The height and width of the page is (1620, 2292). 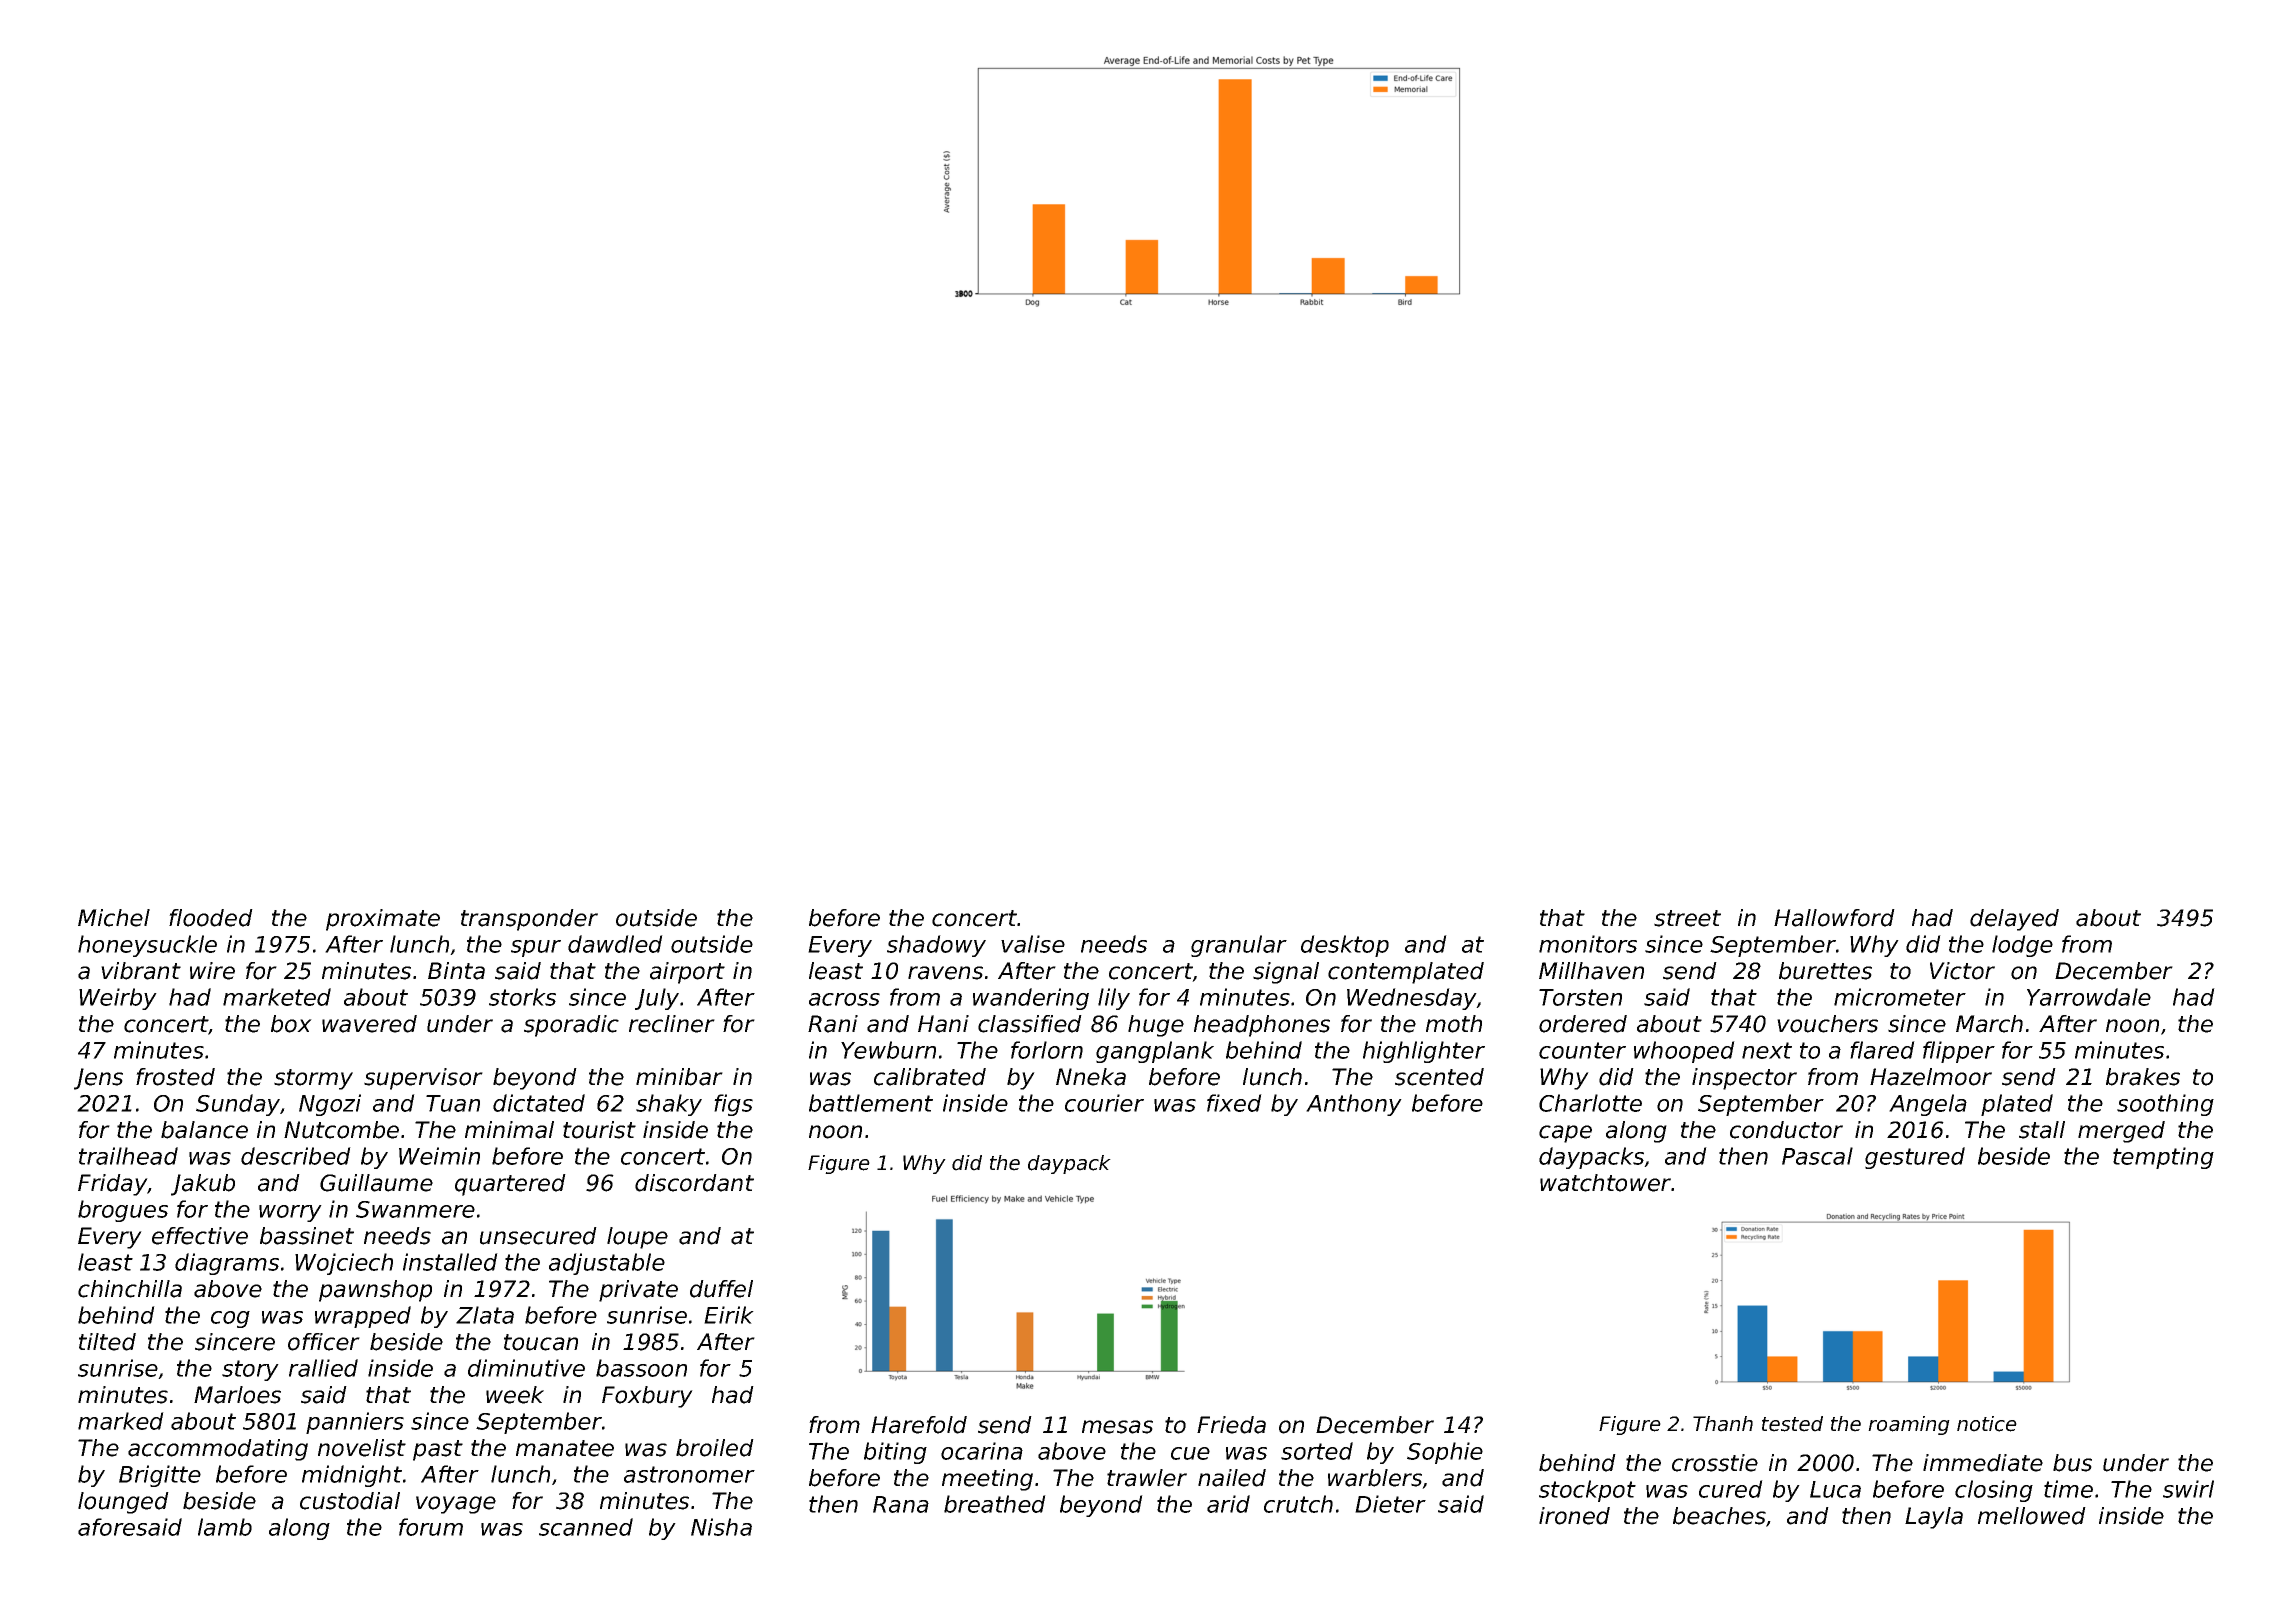 What do you see at coordinates (2014, 920) in the page?
I see `delayed` at bounding box center [2014, 920].
